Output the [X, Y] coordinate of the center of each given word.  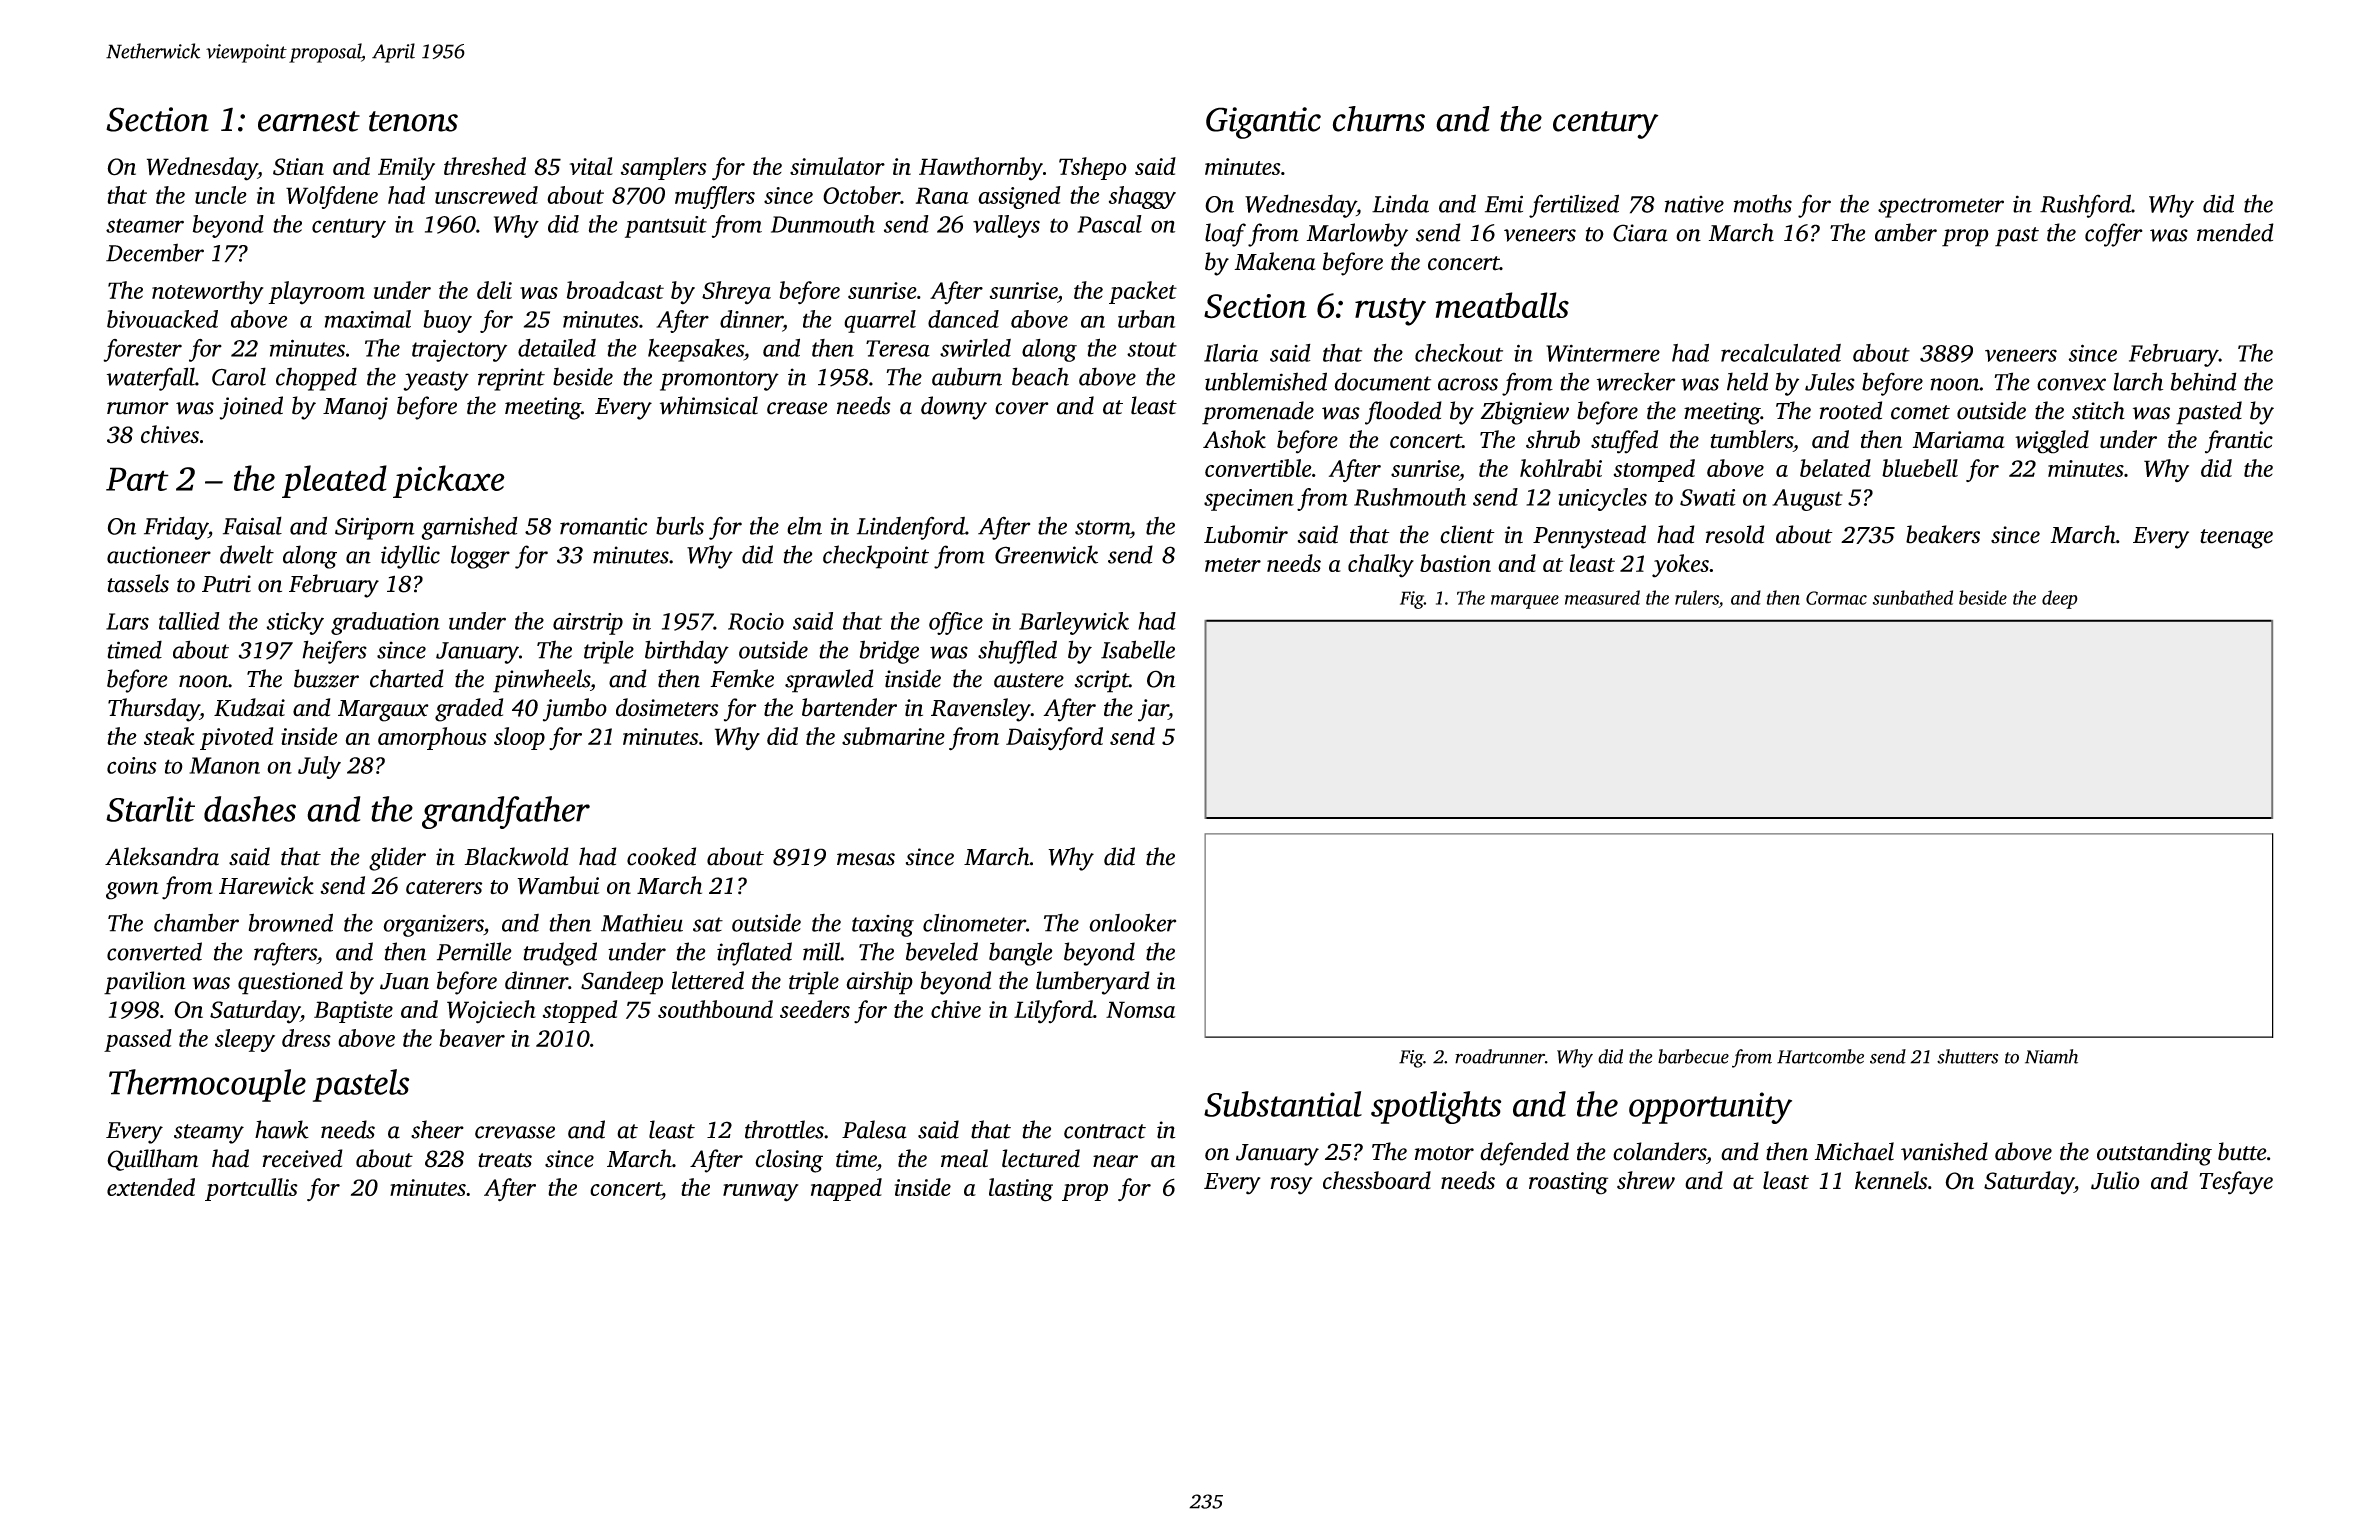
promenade [1258, 413]
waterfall [151, 379]
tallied [189, 621]
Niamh [2051, 1056]
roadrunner [1500, 1056]
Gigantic [1263, 123]
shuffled [1017, 652]
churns [1379, 119]
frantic [2239, 442]
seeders [815, 1009]
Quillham [152, 1160]
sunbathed [1913, 597]
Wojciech [491, 1012]
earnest [309, 121]
